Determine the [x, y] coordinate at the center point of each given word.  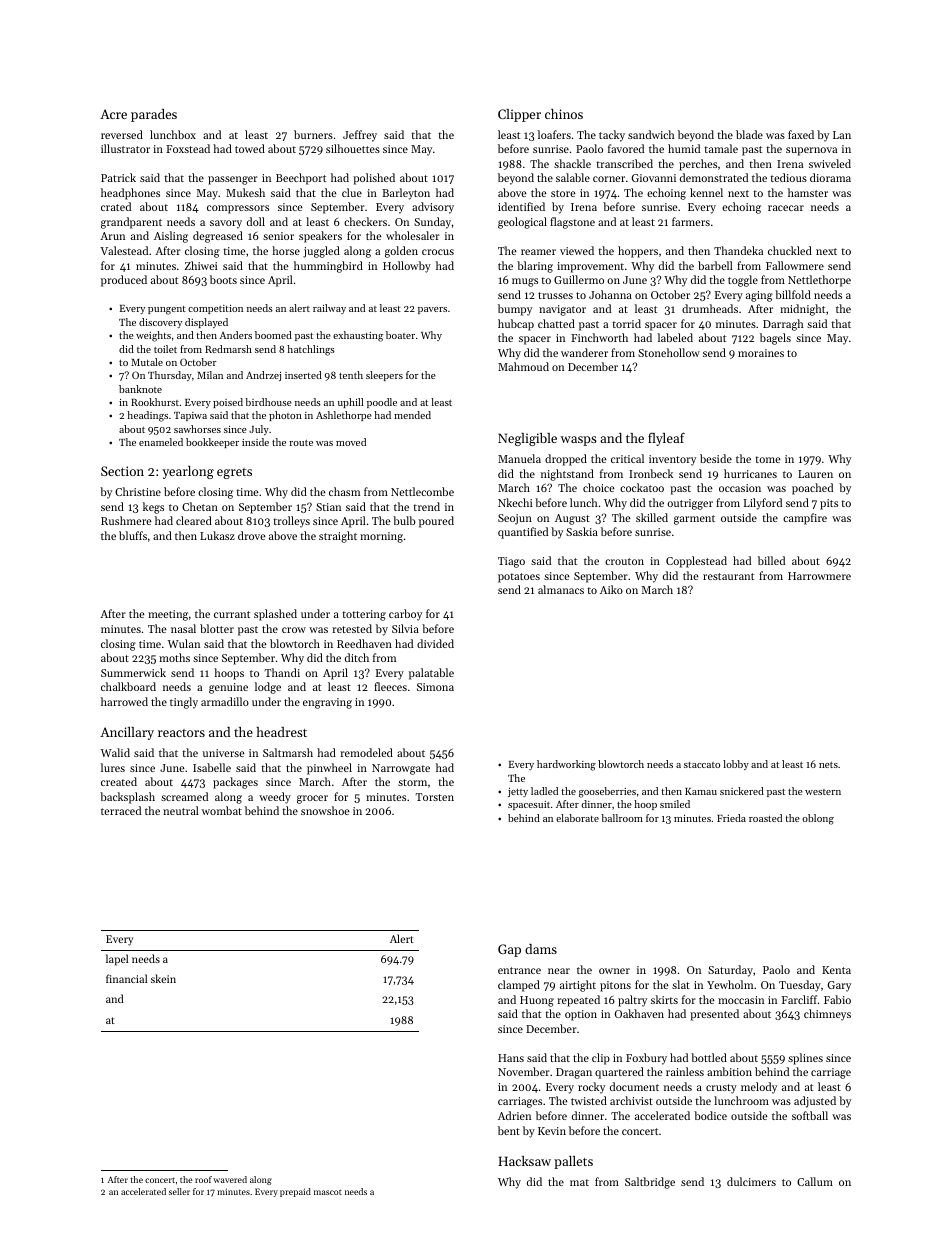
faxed [801, 134]
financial [126, 978]
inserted [303, 375]
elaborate [577, 818]
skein [163, 978]
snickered [742, 791]
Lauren [815, 474]
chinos [564, 114]
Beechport [301, 179]
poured [436, 522]
